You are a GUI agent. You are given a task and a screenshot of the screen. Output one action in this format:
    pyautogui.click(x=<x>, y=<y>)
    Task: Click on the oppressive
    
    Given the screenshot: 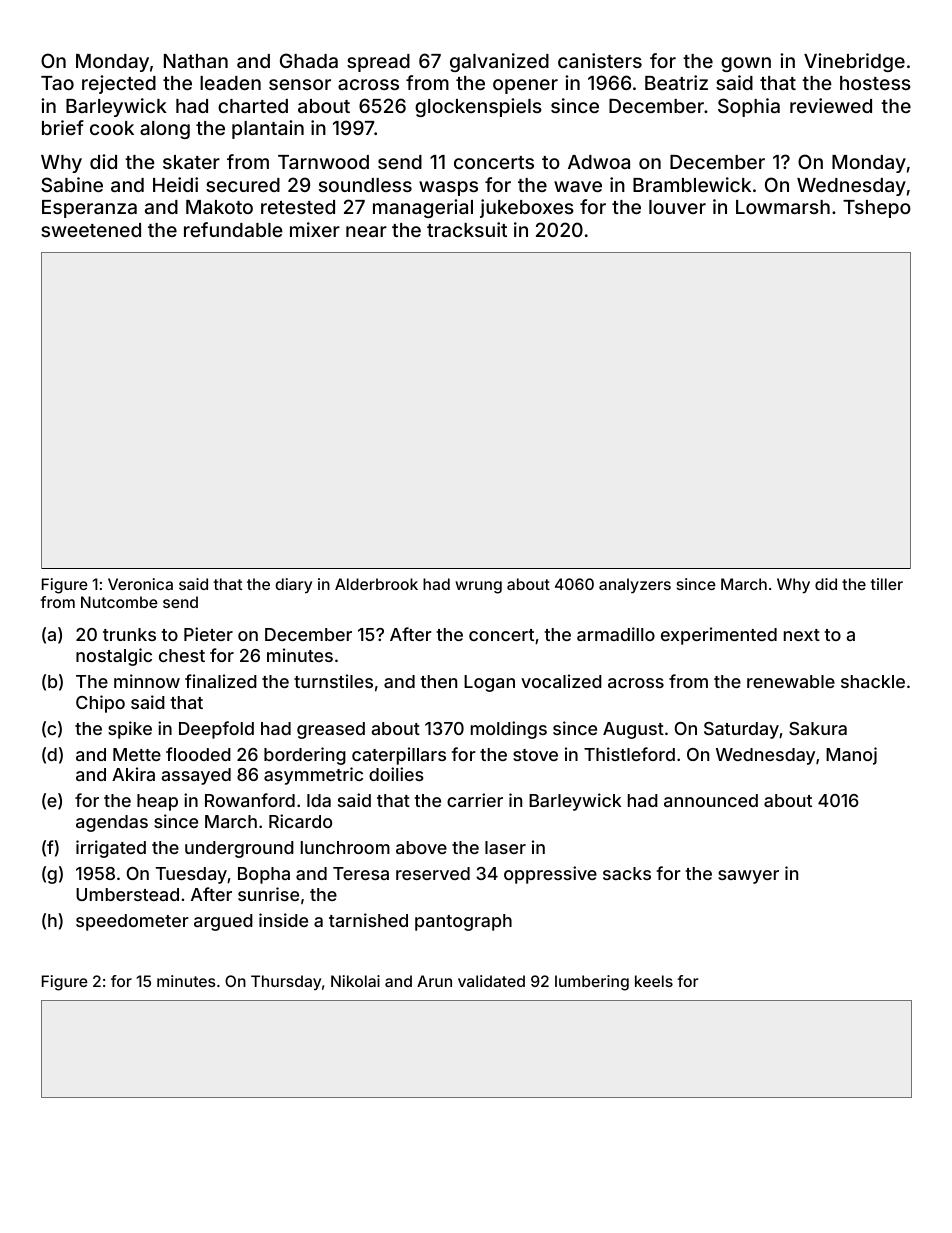 What is the action you would take?
    pyautogui.click(x=550, y=875)
